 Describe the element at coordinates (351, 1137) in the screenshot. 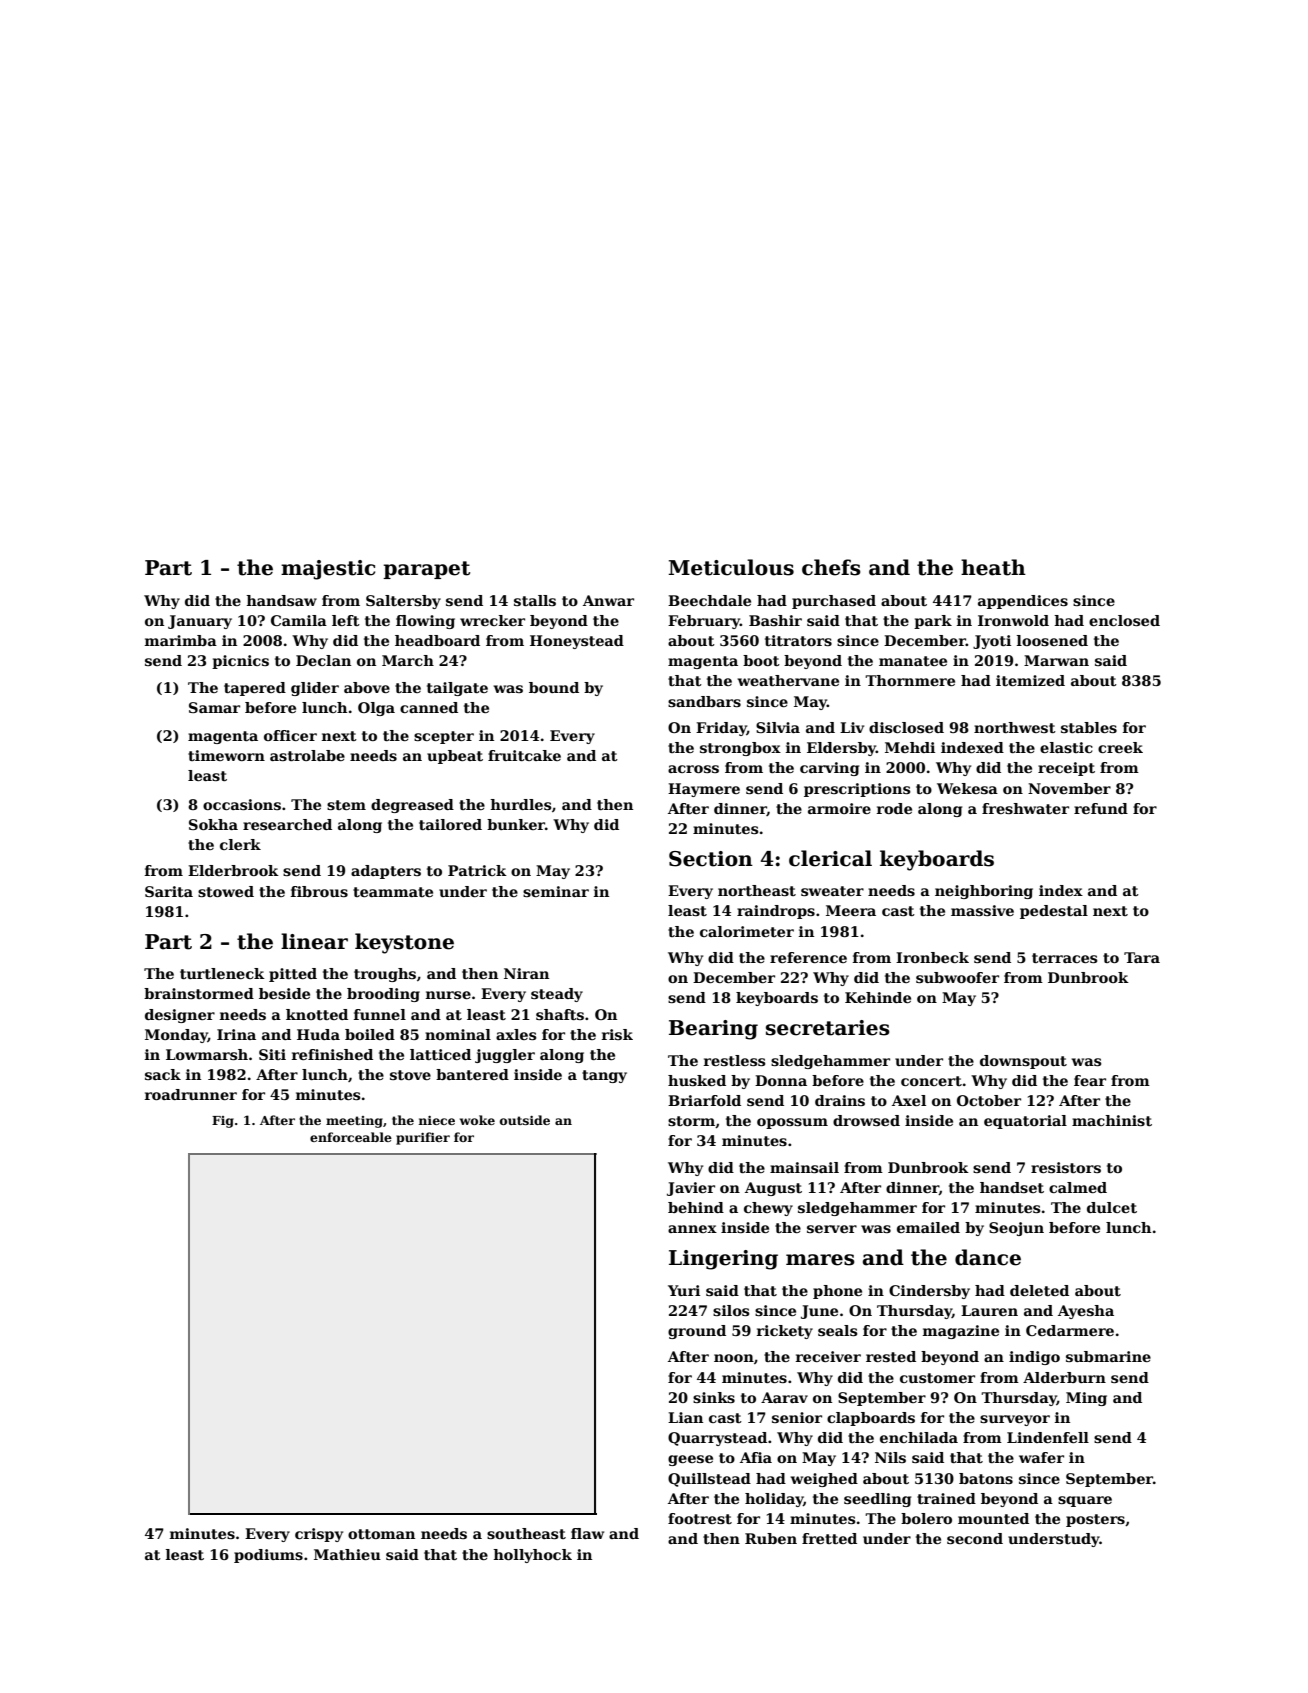

I see `enforceable` at that location.
